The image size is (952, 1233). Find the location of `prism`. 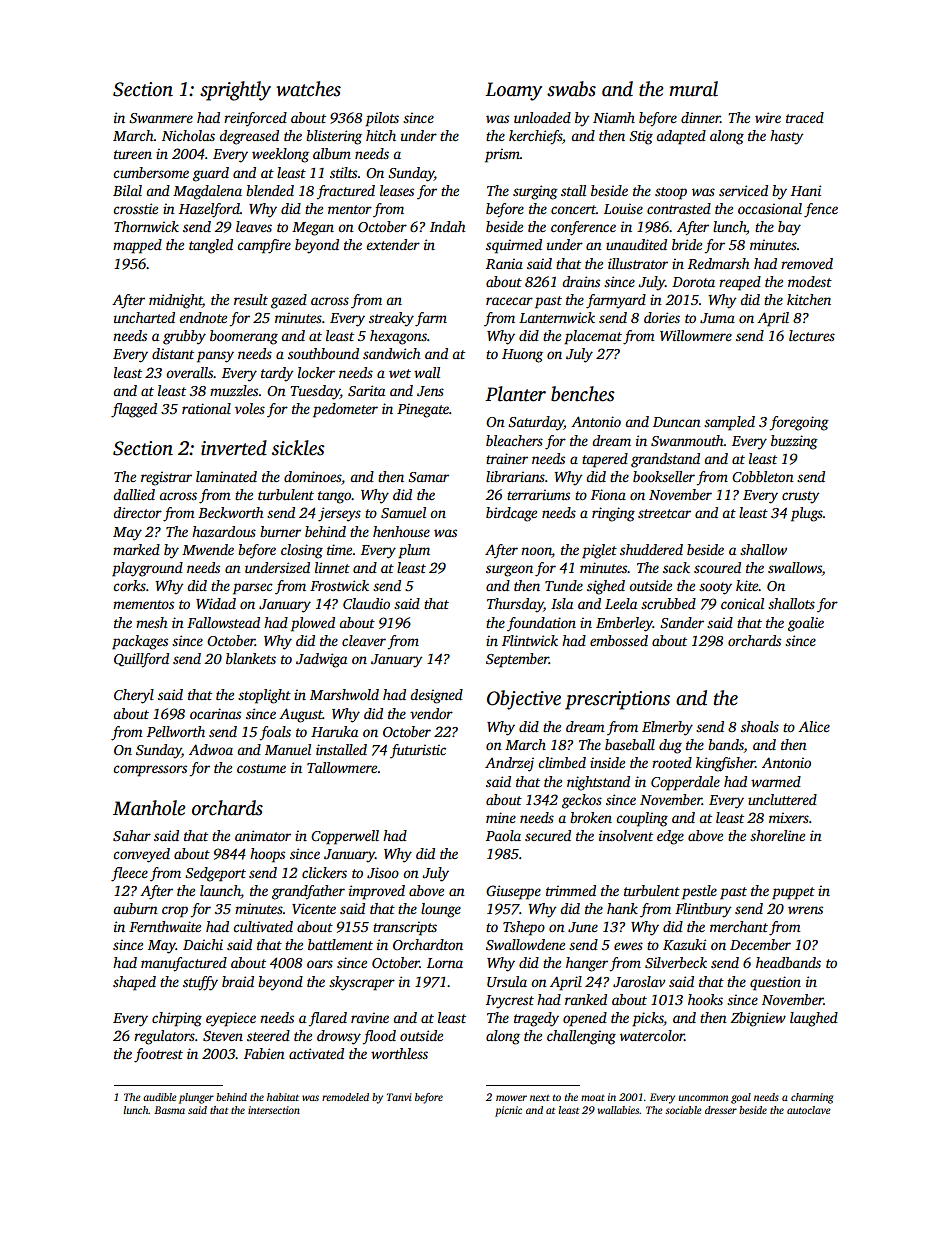

prism is located at coordinates (502, 155).
